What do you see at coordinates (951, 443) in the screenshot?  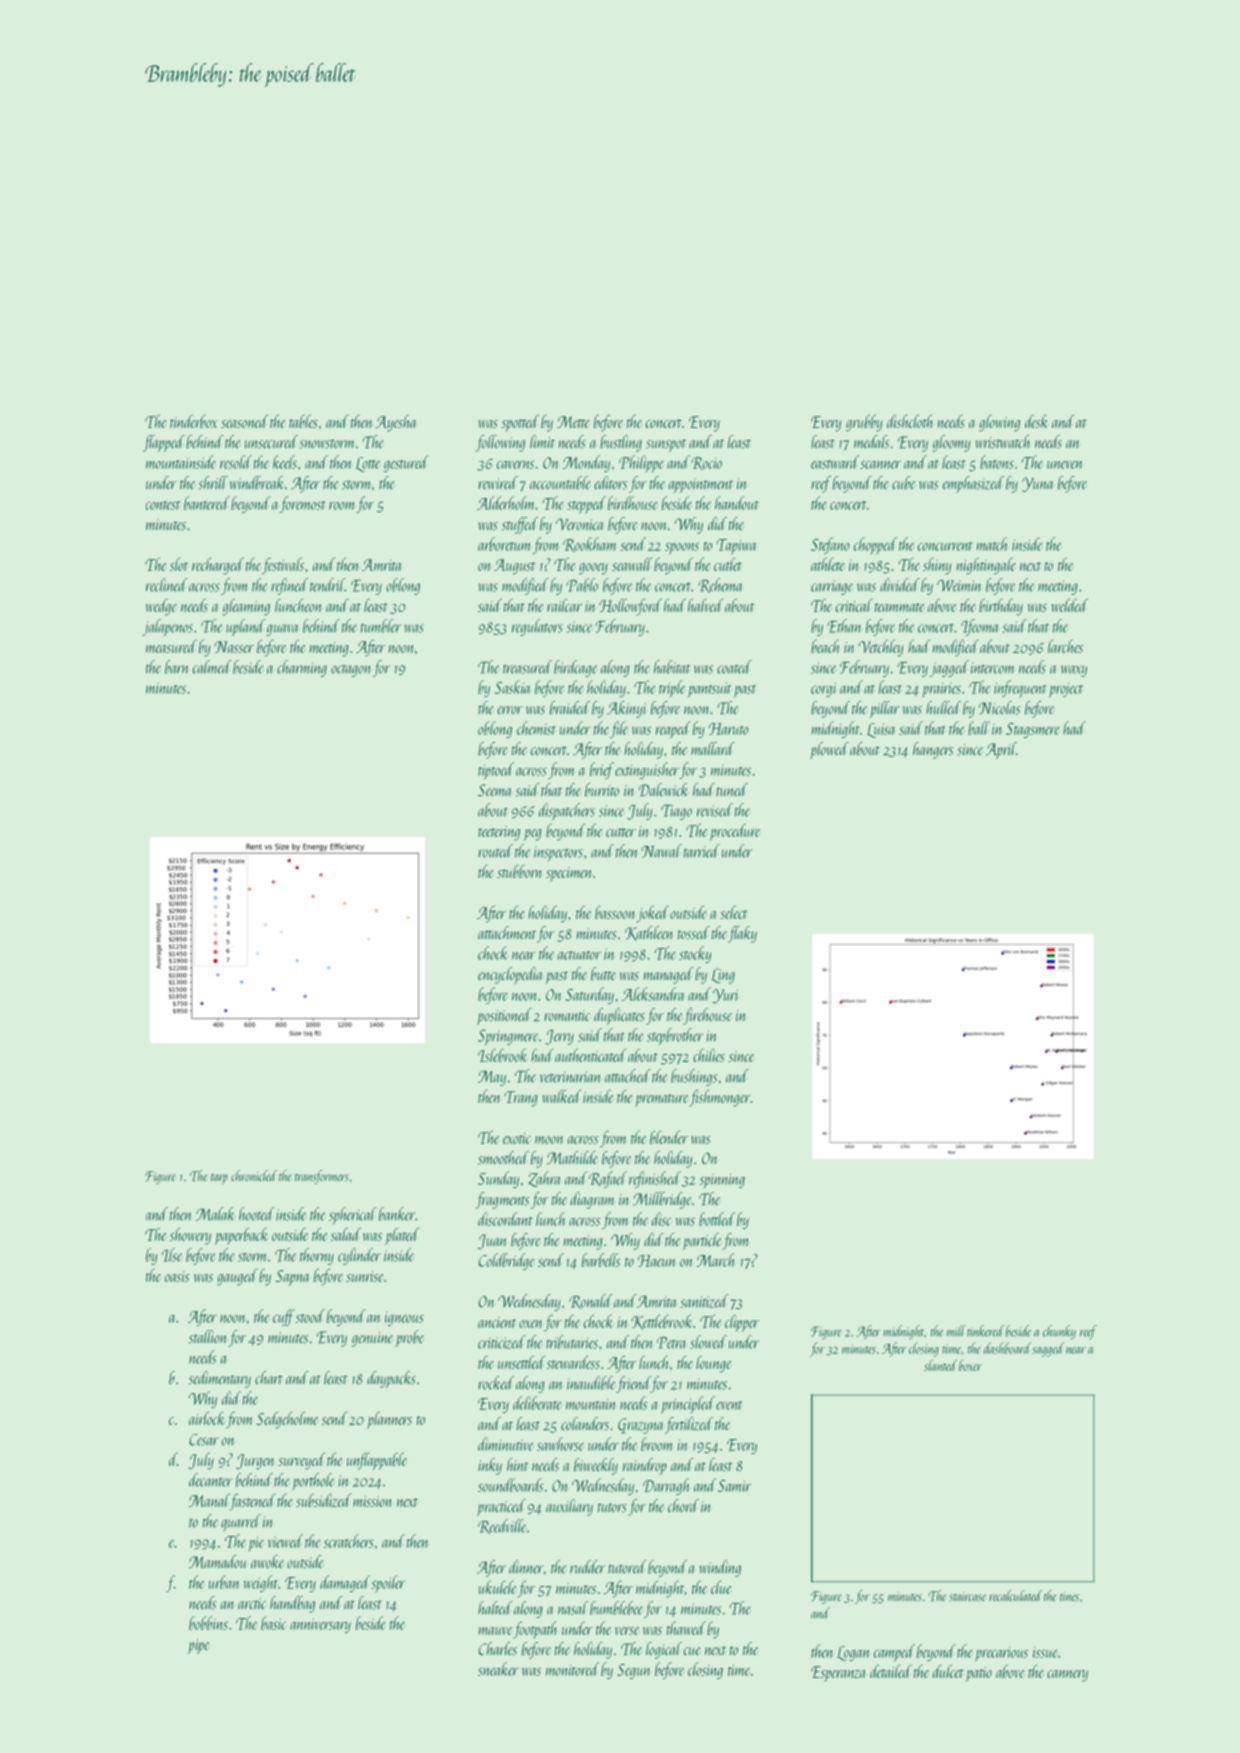 I see `gloomy` at bounding box center [951, 443].
